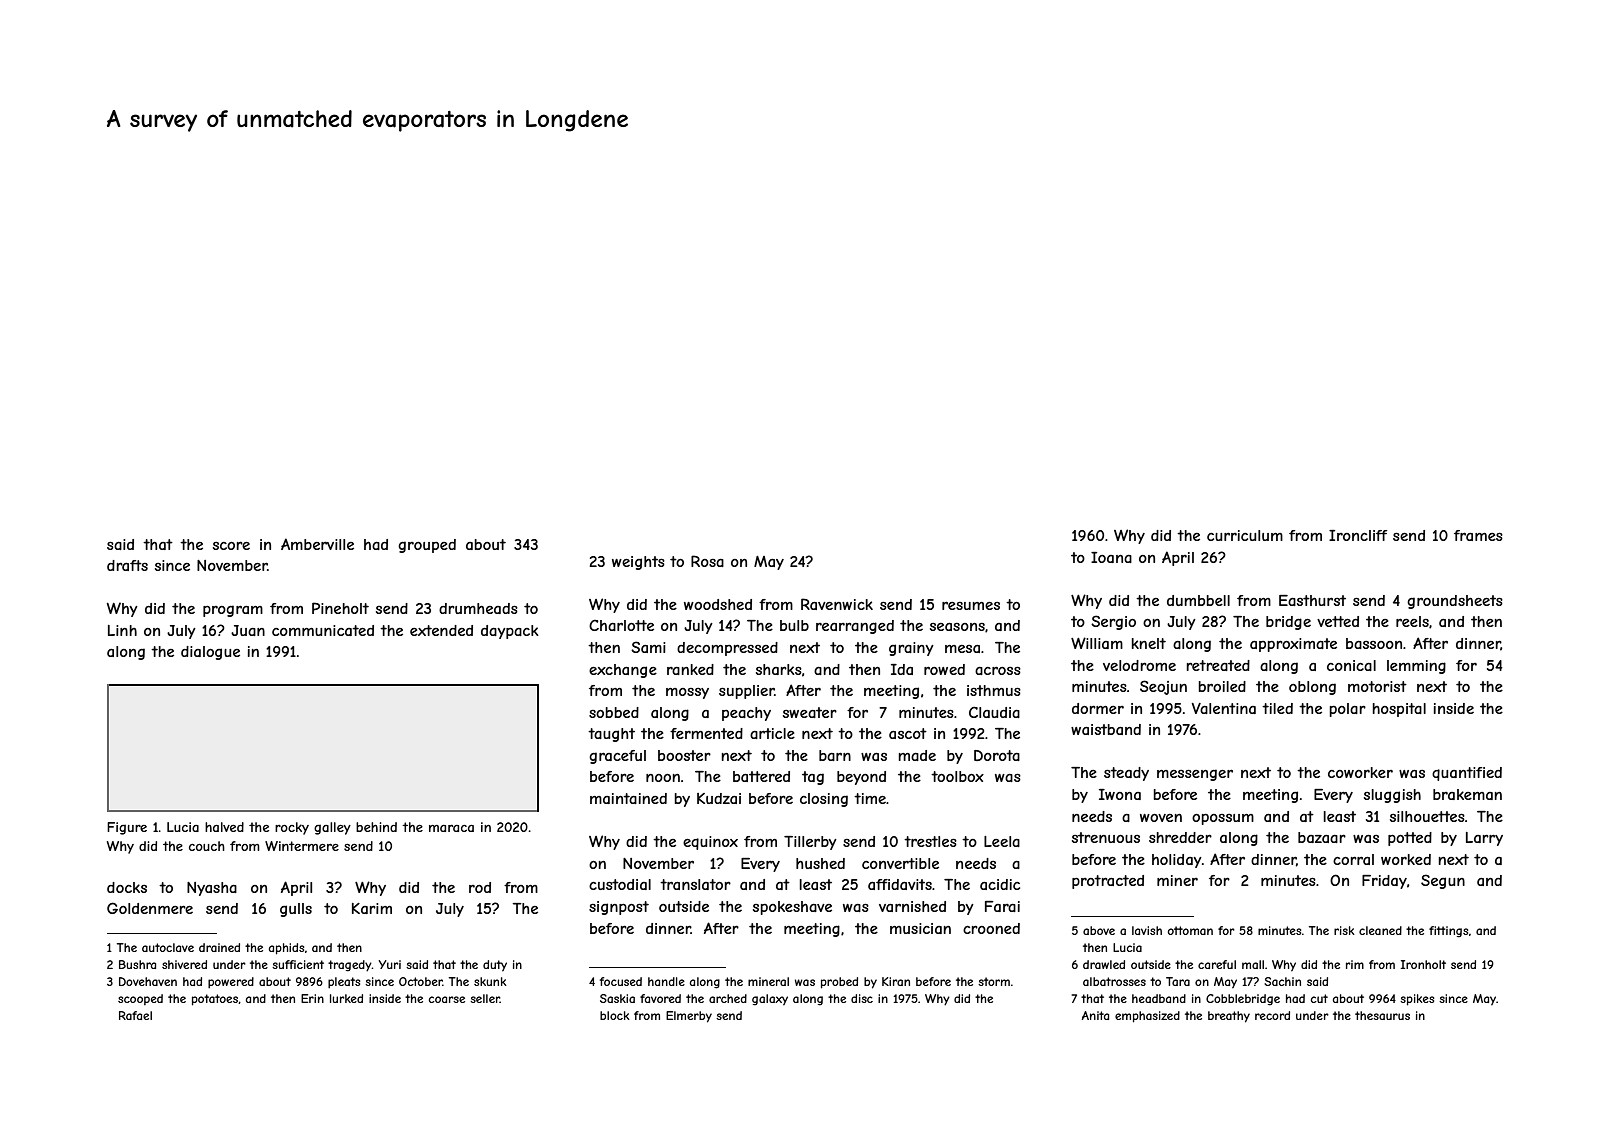  What do you see at coordinates (689, 1017) in the screenshot?
I see `Elmerby` at bounding box center [689, 1017].
